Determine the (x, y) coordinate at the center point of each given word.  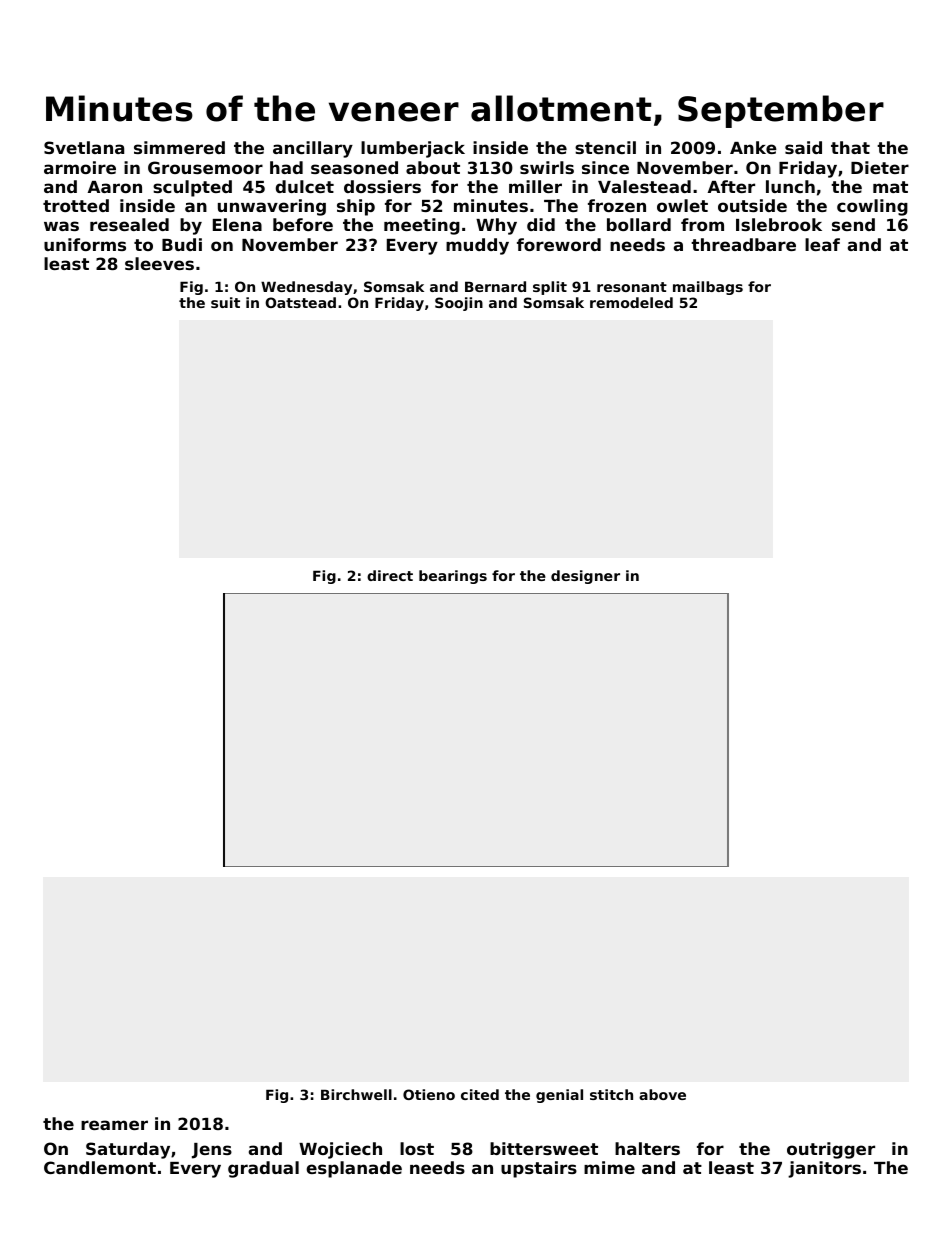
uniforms (85, 244)
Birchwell (356, 1094)
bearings (453, 577)
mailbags (708, 288)
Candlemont (100, 1167)
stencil (605, 147)
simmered (179, 147)
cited (480, 1094)
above (662, 1094)
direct (390, 575)
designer (585, 577)
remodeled (631, 302)
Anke (753, 147)
